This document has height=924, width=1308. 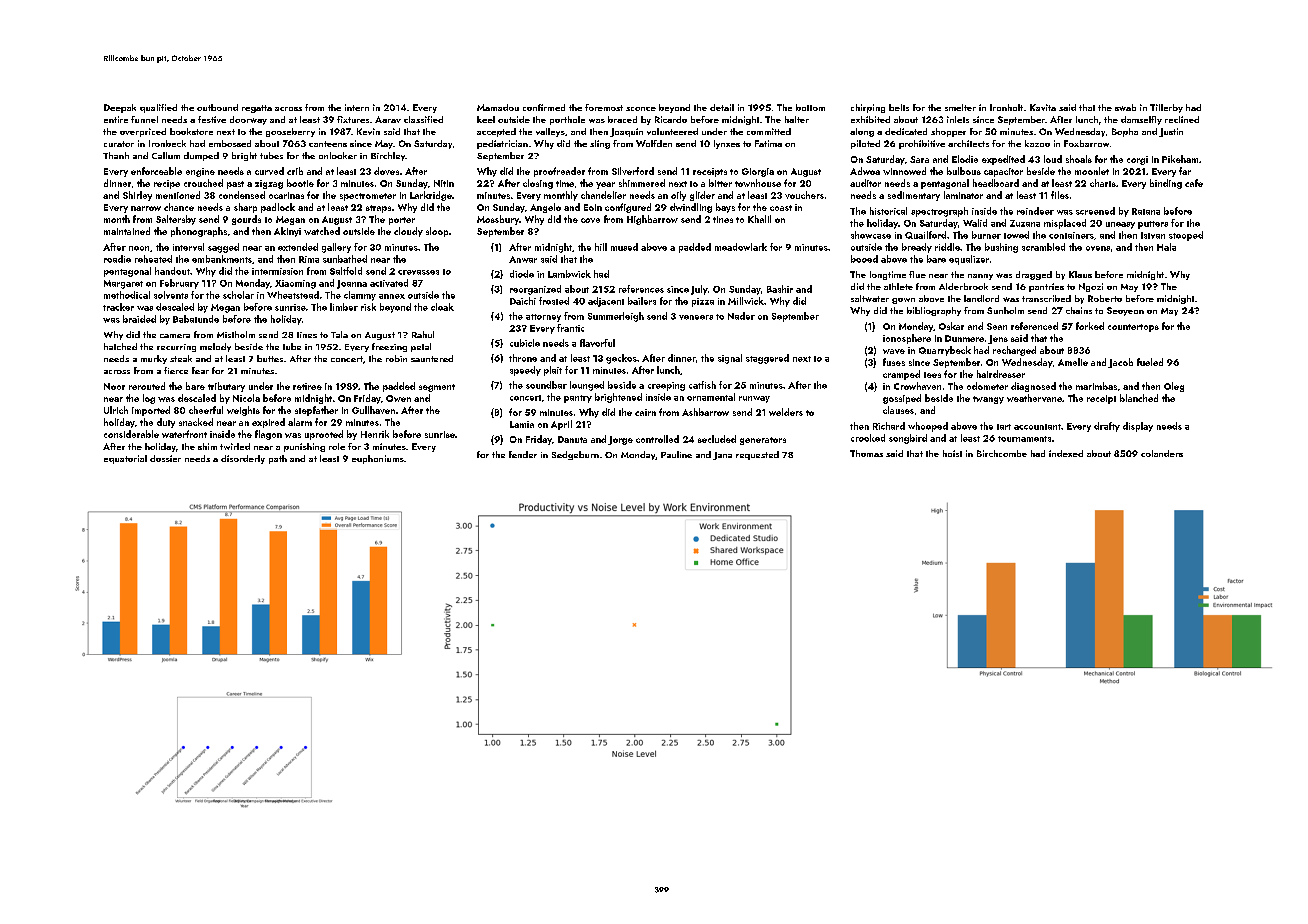 I want to click on disorderly, so click(x=243, y=459).
